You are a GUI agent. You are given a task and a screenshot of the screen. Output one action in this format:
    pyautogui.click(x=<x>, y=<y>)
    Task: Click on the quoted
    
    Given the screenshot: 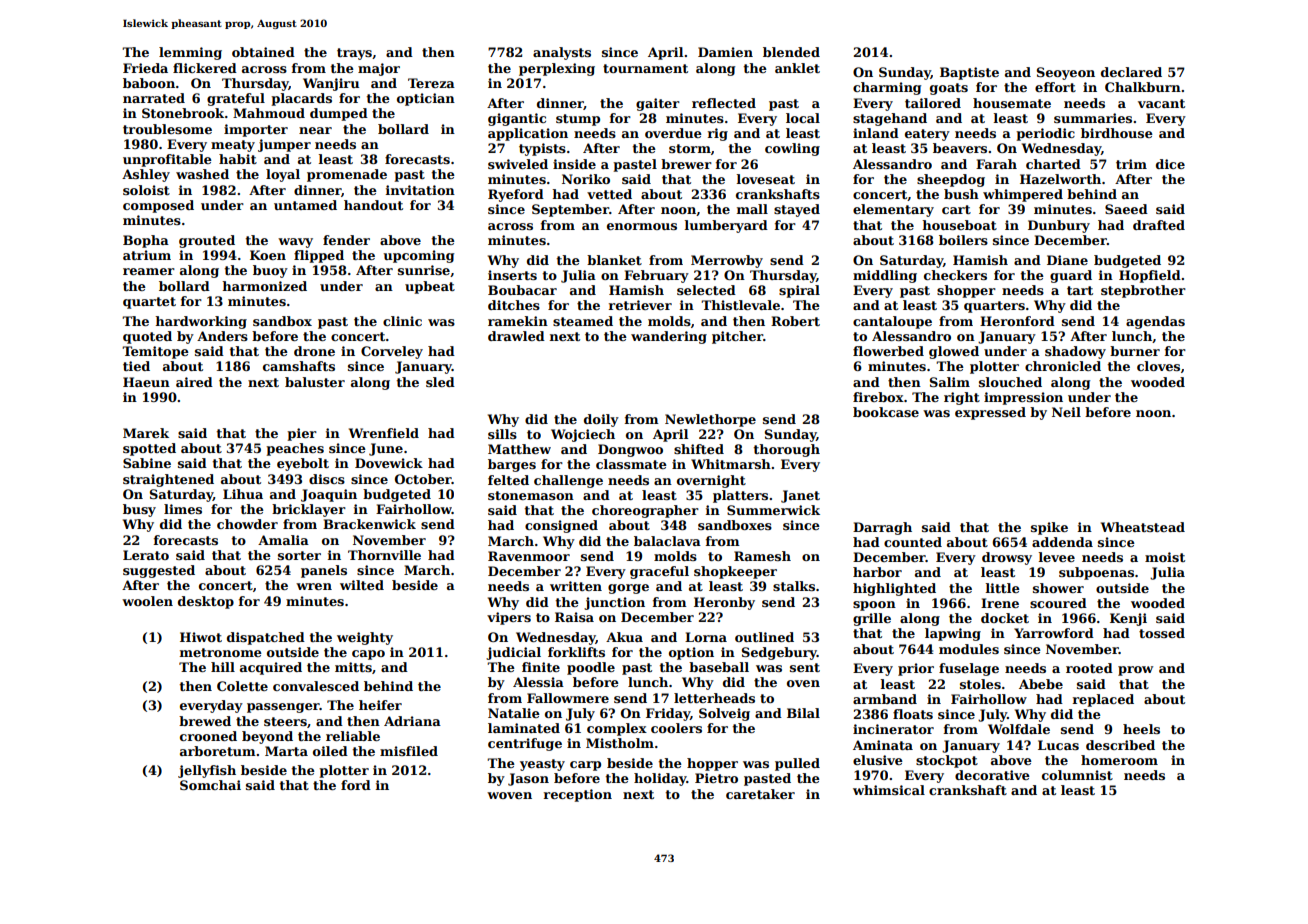 What is the action you would take?
    pyautogui.click(x=147, y=337)
